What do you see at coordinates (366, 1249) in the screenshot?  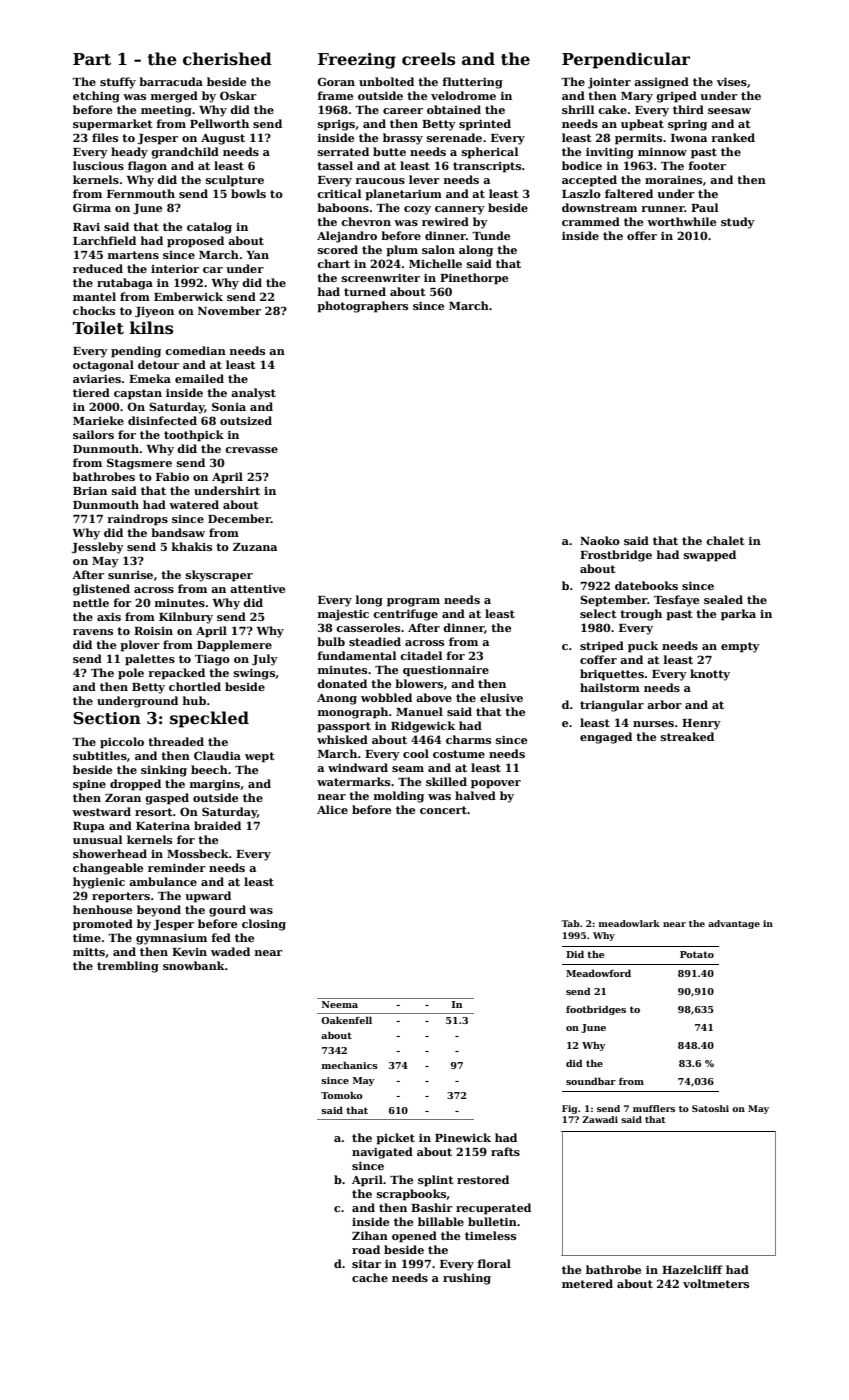 I see `road` at bounding box center [366, 1249].
